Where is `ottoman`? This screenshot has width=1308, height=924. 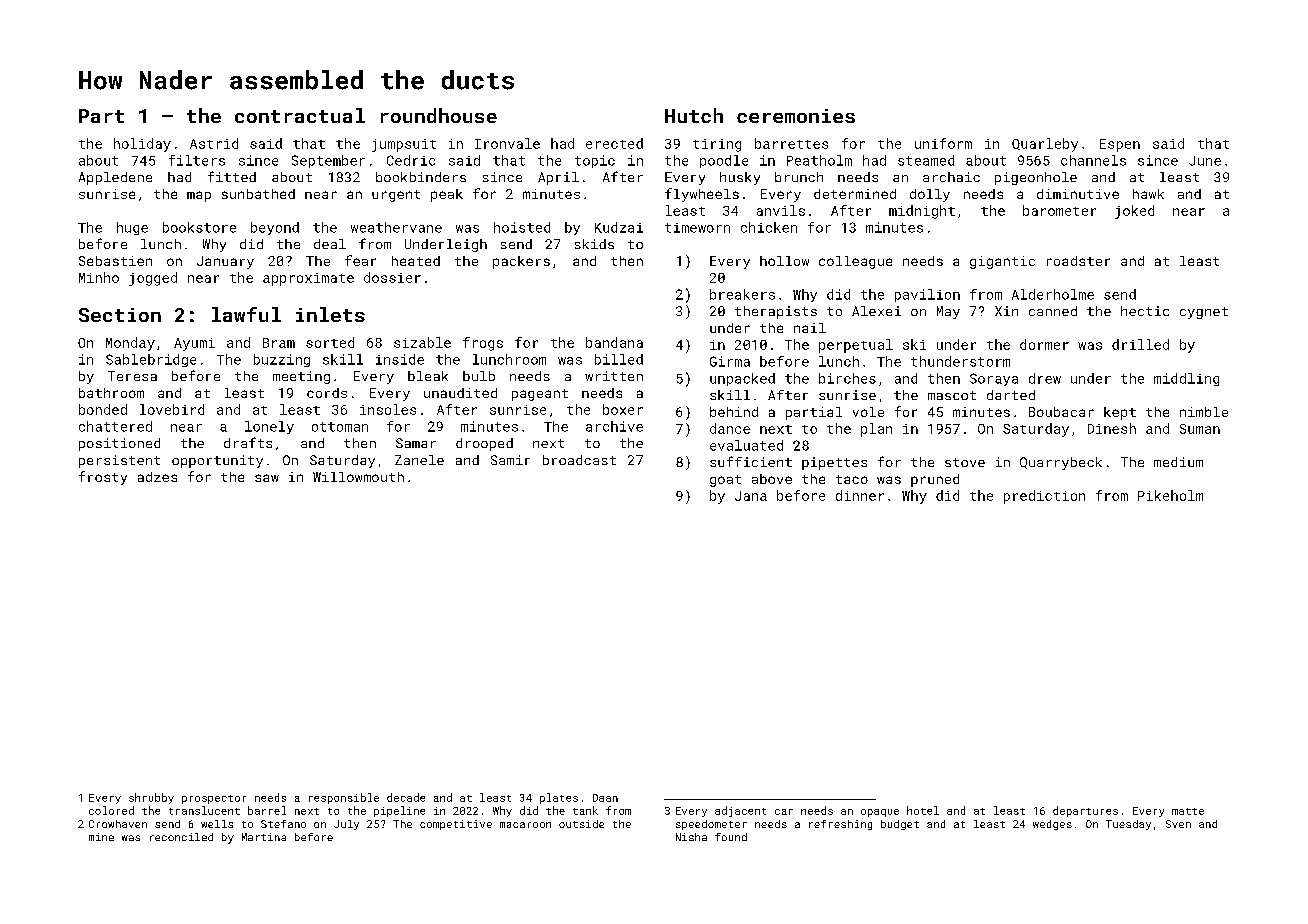
ottoman is located at coordinates (340, 427).
